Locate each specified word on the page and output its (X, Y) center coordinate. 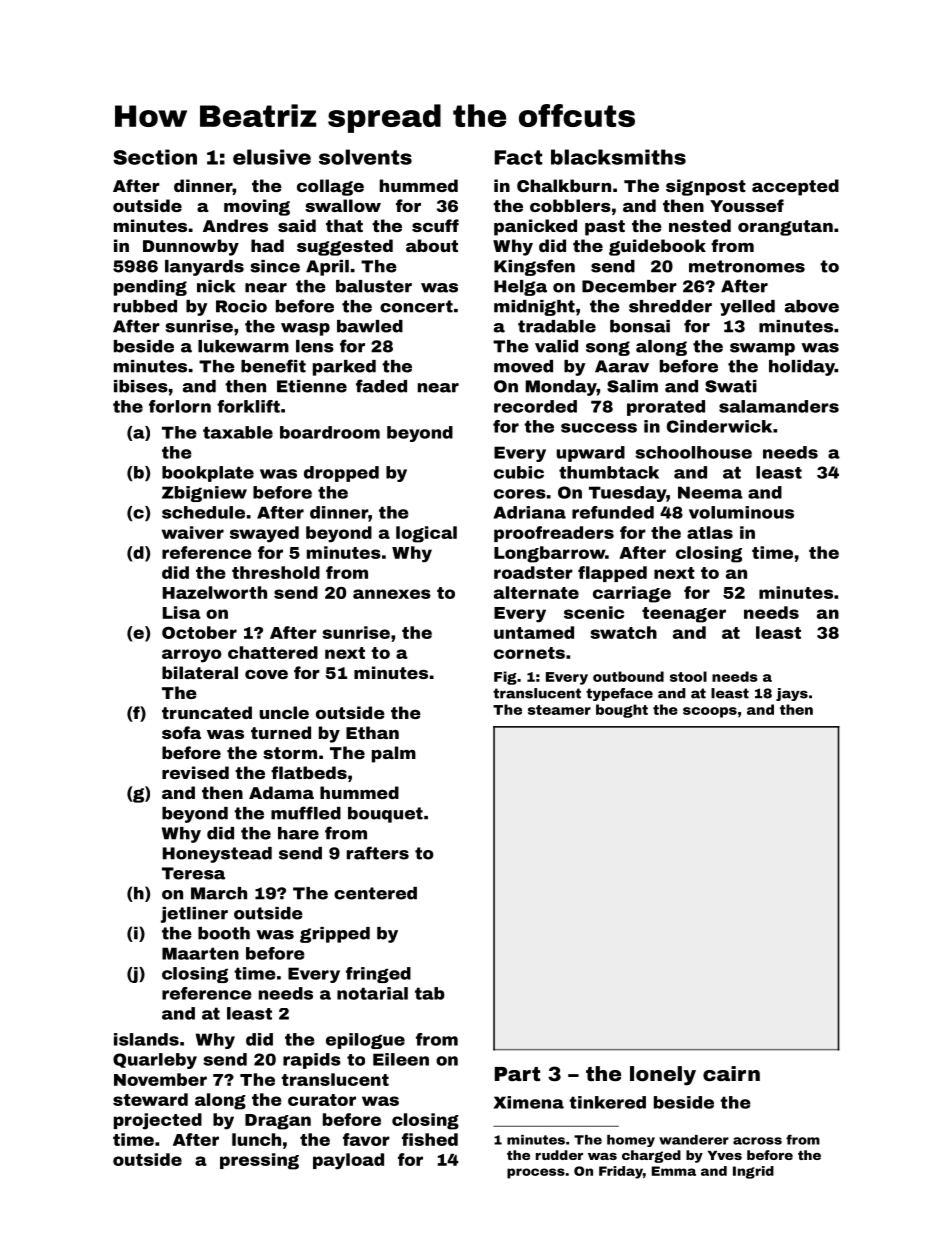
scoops (710, 712)
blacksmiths (618, 157)
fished (430, 1139)
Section (155, 157)
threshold (276, 572)
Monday (561, 388)
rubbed (145, 306)
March (219, 893)
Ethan (372, 732)
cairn (731, 1073)
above (812, 306)
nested (700, 225)
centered (375, 893)
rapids (312, 1061)
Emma (674, 1171)
